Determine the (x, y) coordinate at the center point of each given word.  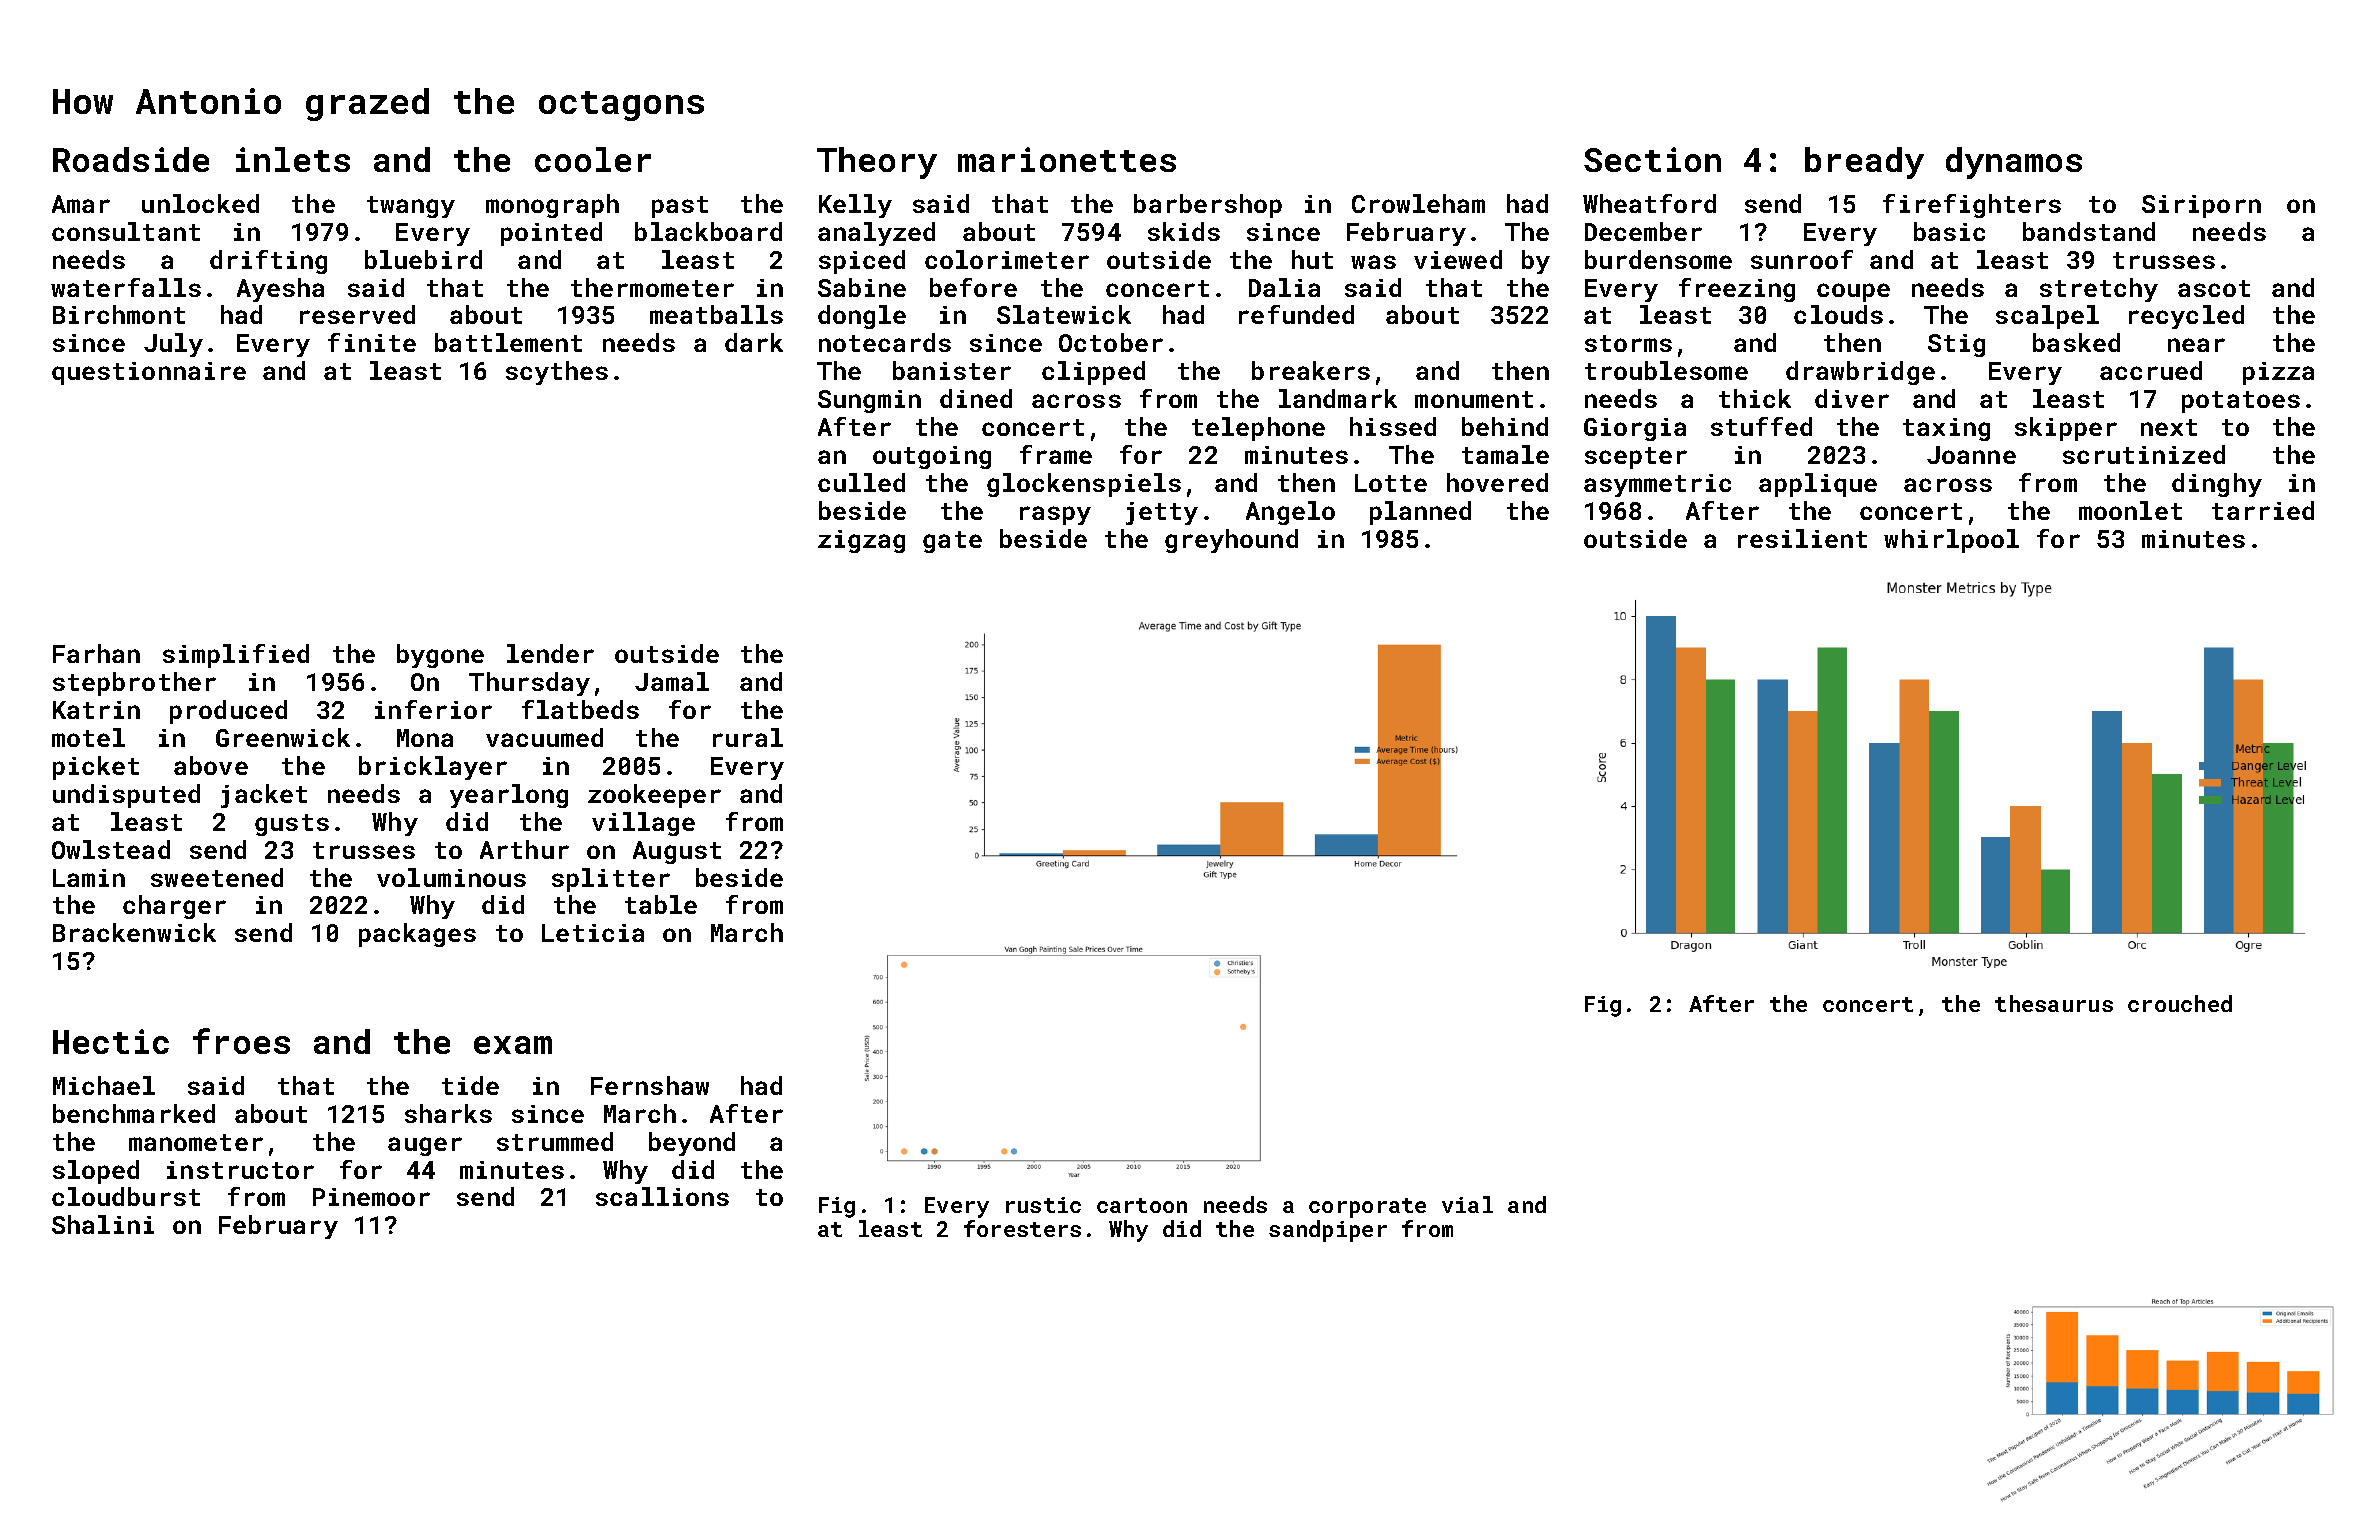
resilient (1802, 538)
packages (417, 935)
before (973, 287)
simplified (236, 656)
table (661, 904)
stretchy (2099, 290)
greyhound (1231, 541)
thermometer (652, 287)
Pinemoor (371, 1197)
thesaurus (2054, 1003)
